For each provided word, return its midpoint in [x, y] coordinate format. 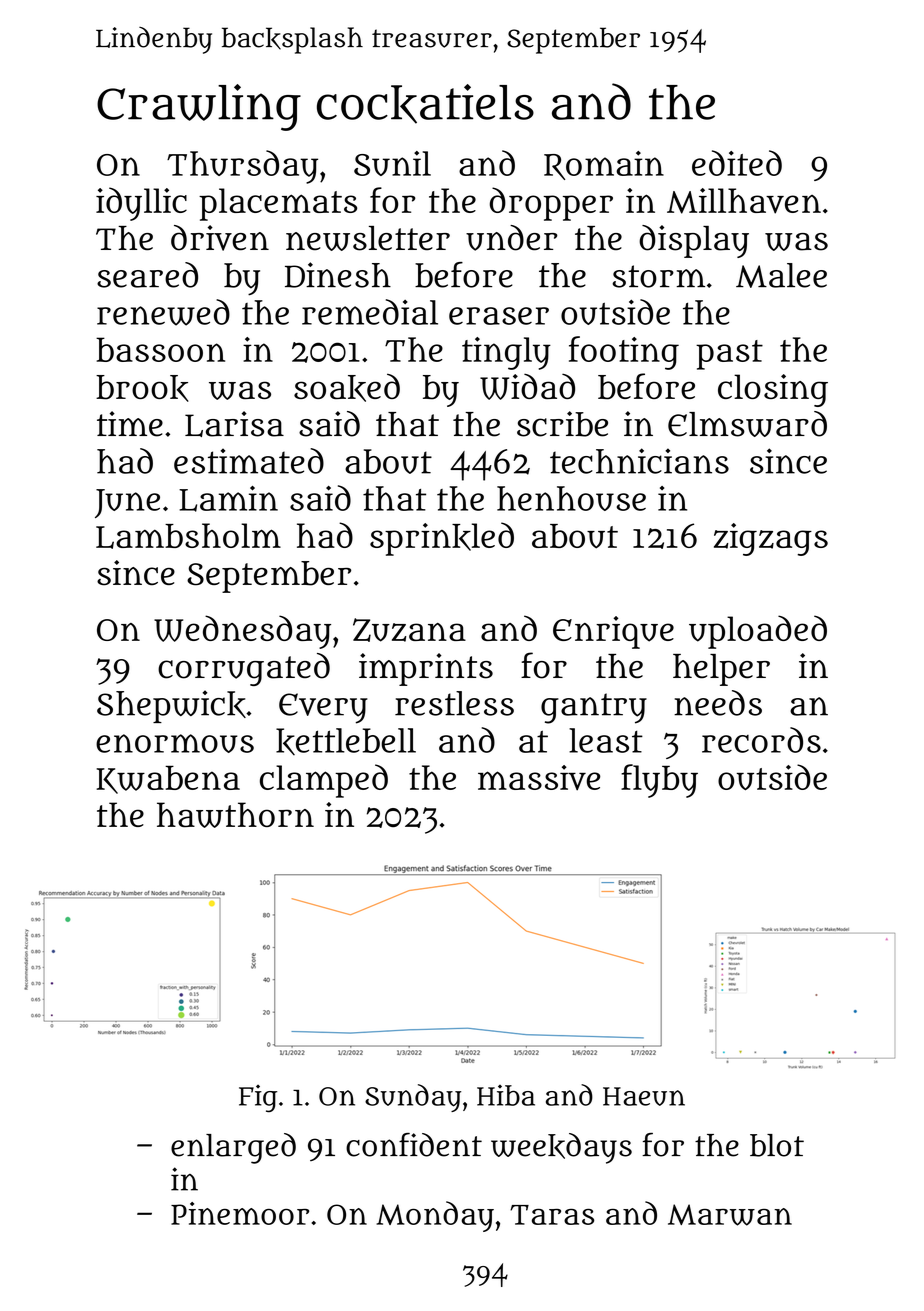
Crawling [199, 107]
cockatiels [425, 104]
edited [737, 163]
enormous [175, 743]
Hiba [506, 1095]
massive [539, 778]
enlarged [233, 1148]
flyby [659, 781]
